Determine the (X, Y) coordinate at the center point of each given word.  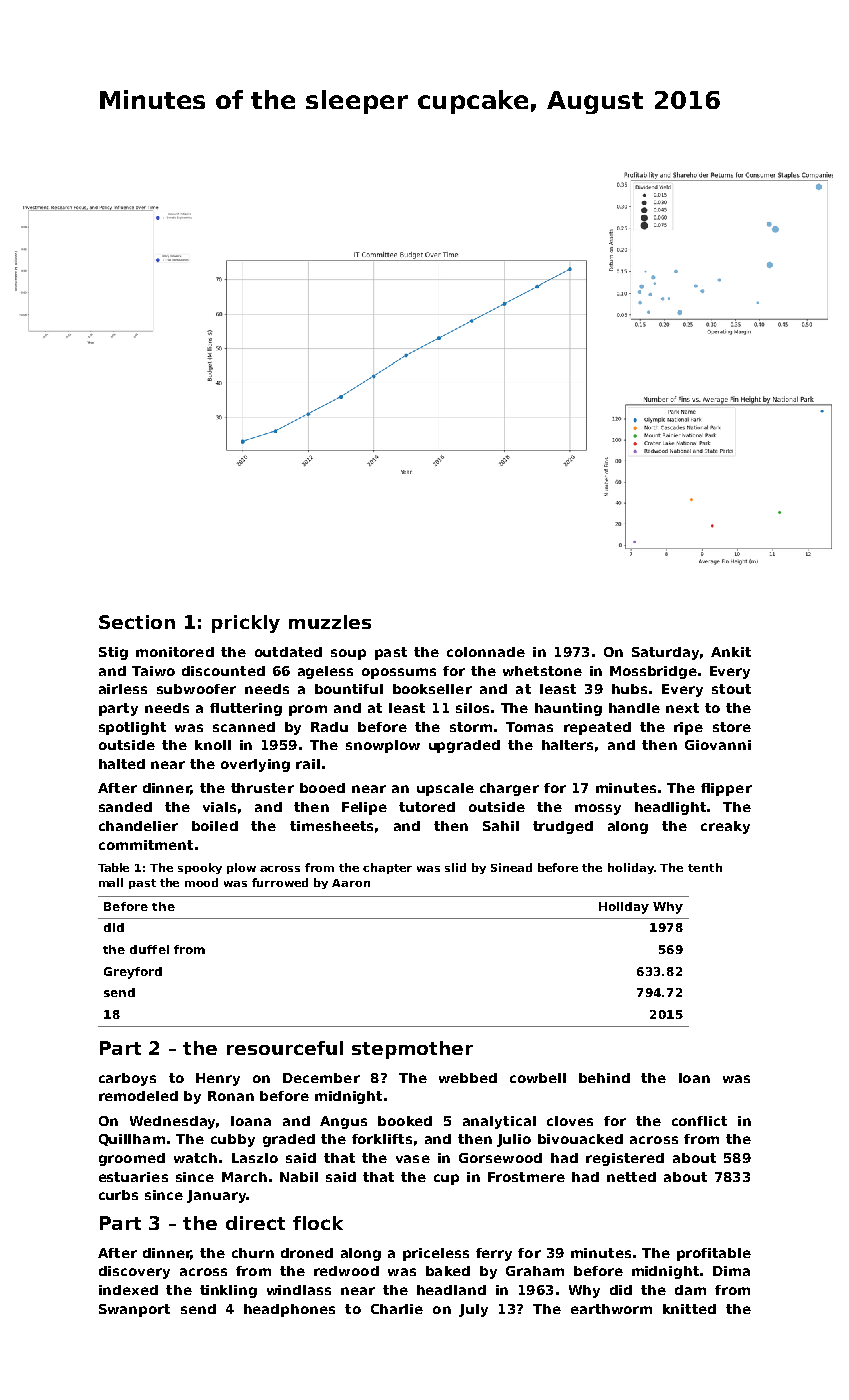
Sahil (501, 826)
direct (255, 1223)
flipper (726, 789)
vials (219, 807)
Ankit (731, 652)
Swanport (134, 1310)
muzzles (330, 622)
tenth (705, 867)
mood (201, 882)
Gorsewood (500, 1158)
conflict (699, 1121)
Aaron (351, 883)
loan (694, 1078)
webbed (468, 1078)
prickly (246, 624)
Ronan (231, 1096)
